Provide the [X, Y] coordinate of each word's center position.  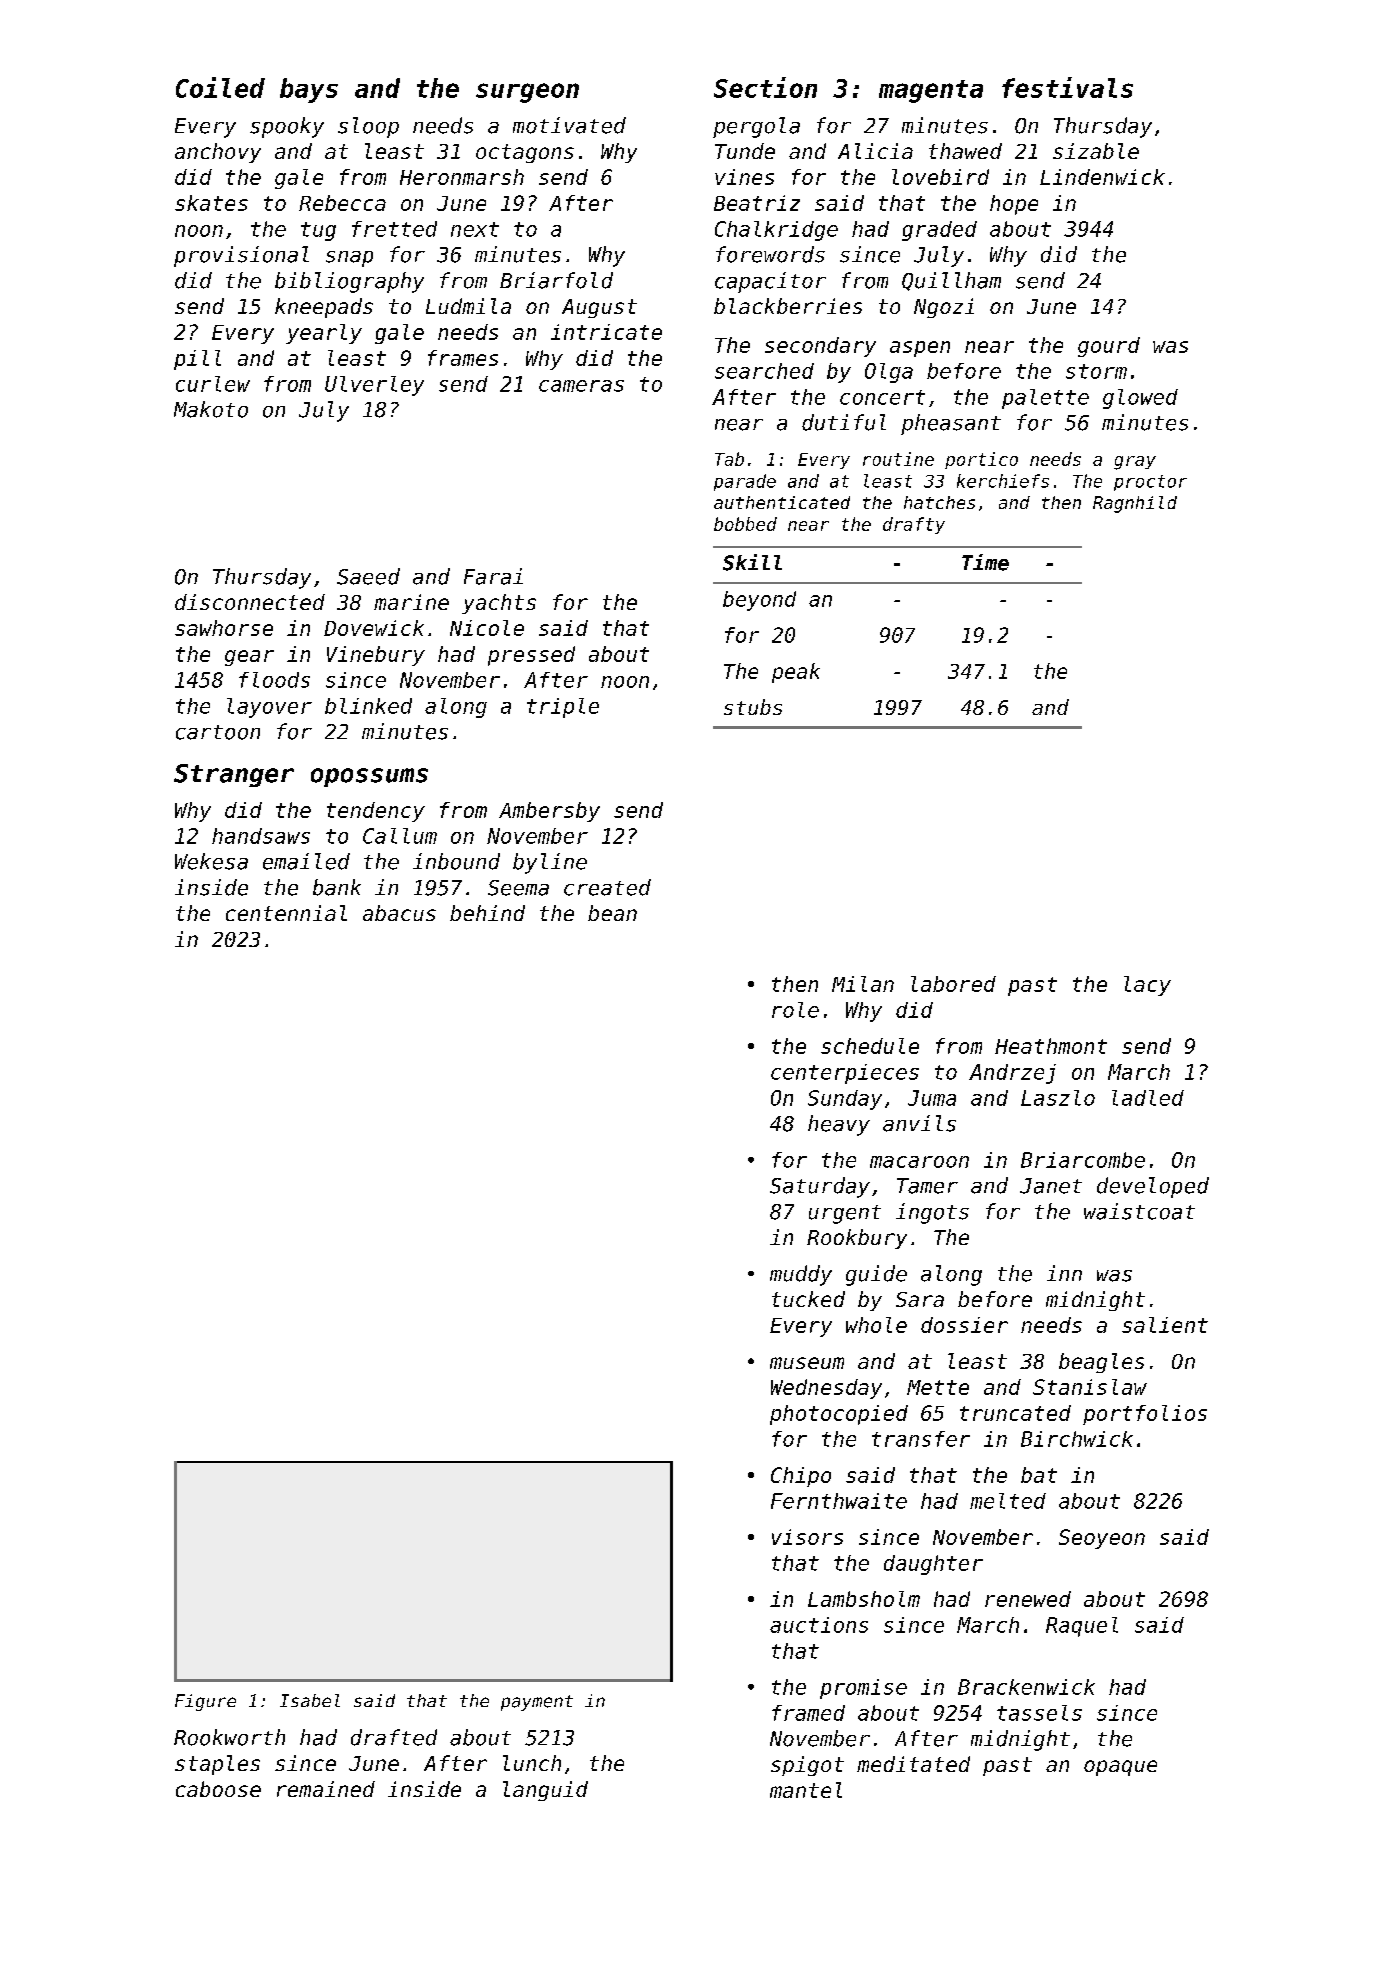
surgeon [527, 93]
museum [807, 1363]
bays [309, 90]
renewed [1028, 1599]
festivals [1067, 87]
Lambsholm [864, 1599]
